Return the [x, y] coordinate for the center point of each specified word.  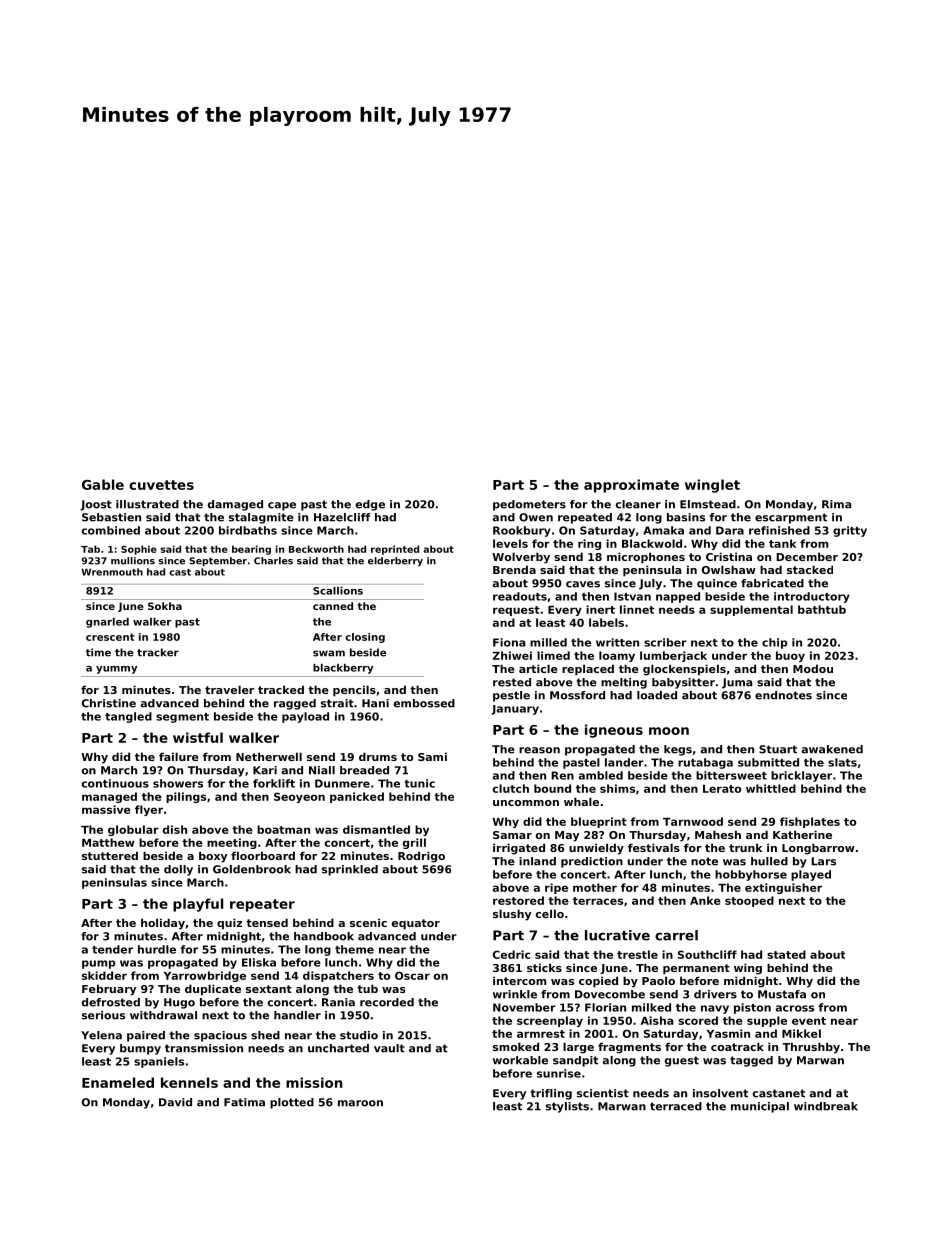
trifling [551, 1094]
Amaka [663, 530]
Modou [813, 668]
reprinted [395, 550]
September [218, 561]
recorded [387, 1002]
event [809, 1021]
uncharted [338, 1048]
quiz [229, 924]
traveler [229, 689]
